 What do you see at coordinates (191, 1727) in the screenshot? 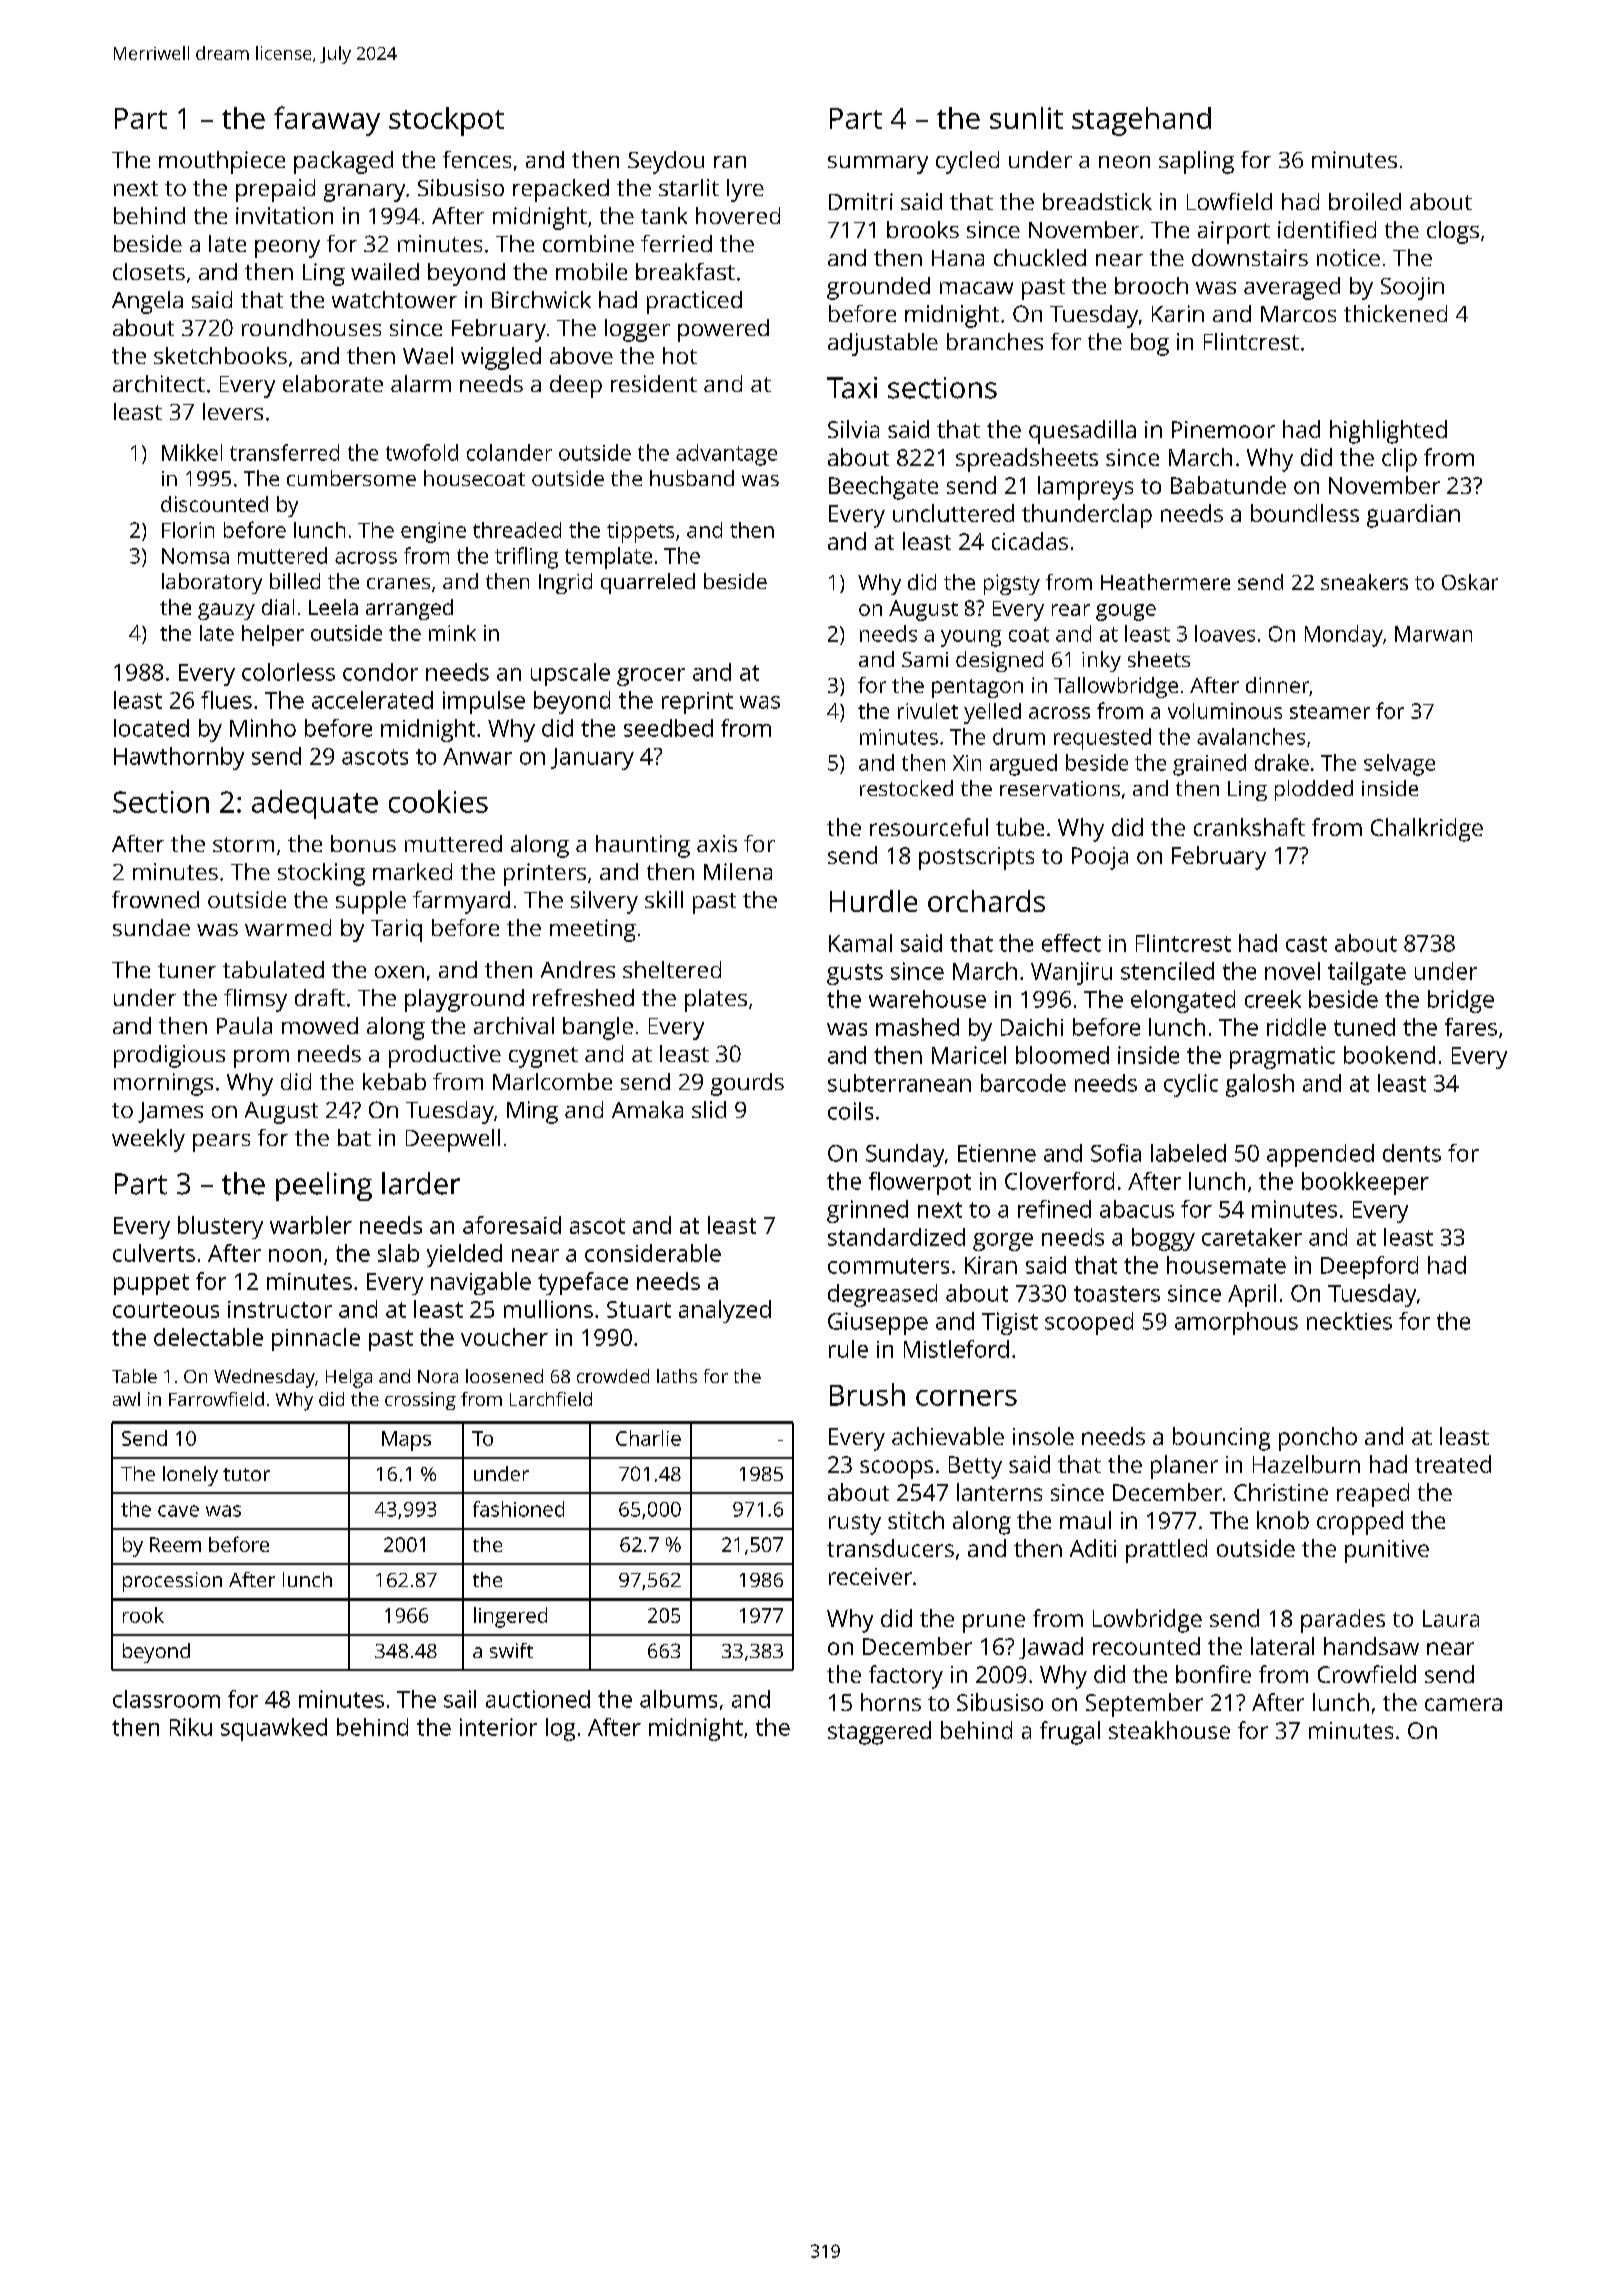
I see `Riku` at bounding box center [191, 1727].
